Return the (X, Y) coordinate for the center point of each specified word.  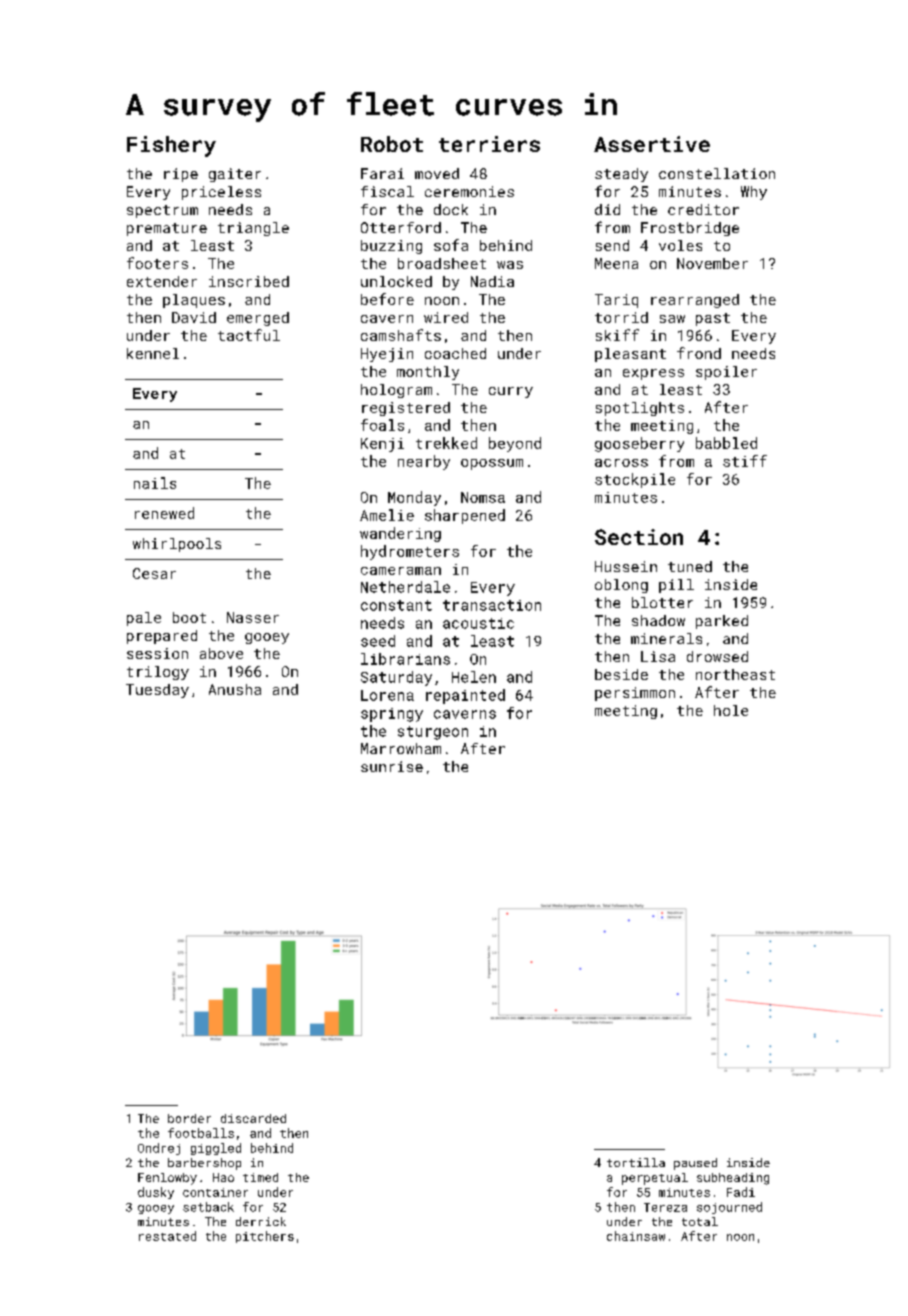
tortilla (636, 1162)
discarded (253, 1118)
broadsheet (442, 263)
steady (621, 175)
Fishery (171, 146)
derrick (261, 1221)
